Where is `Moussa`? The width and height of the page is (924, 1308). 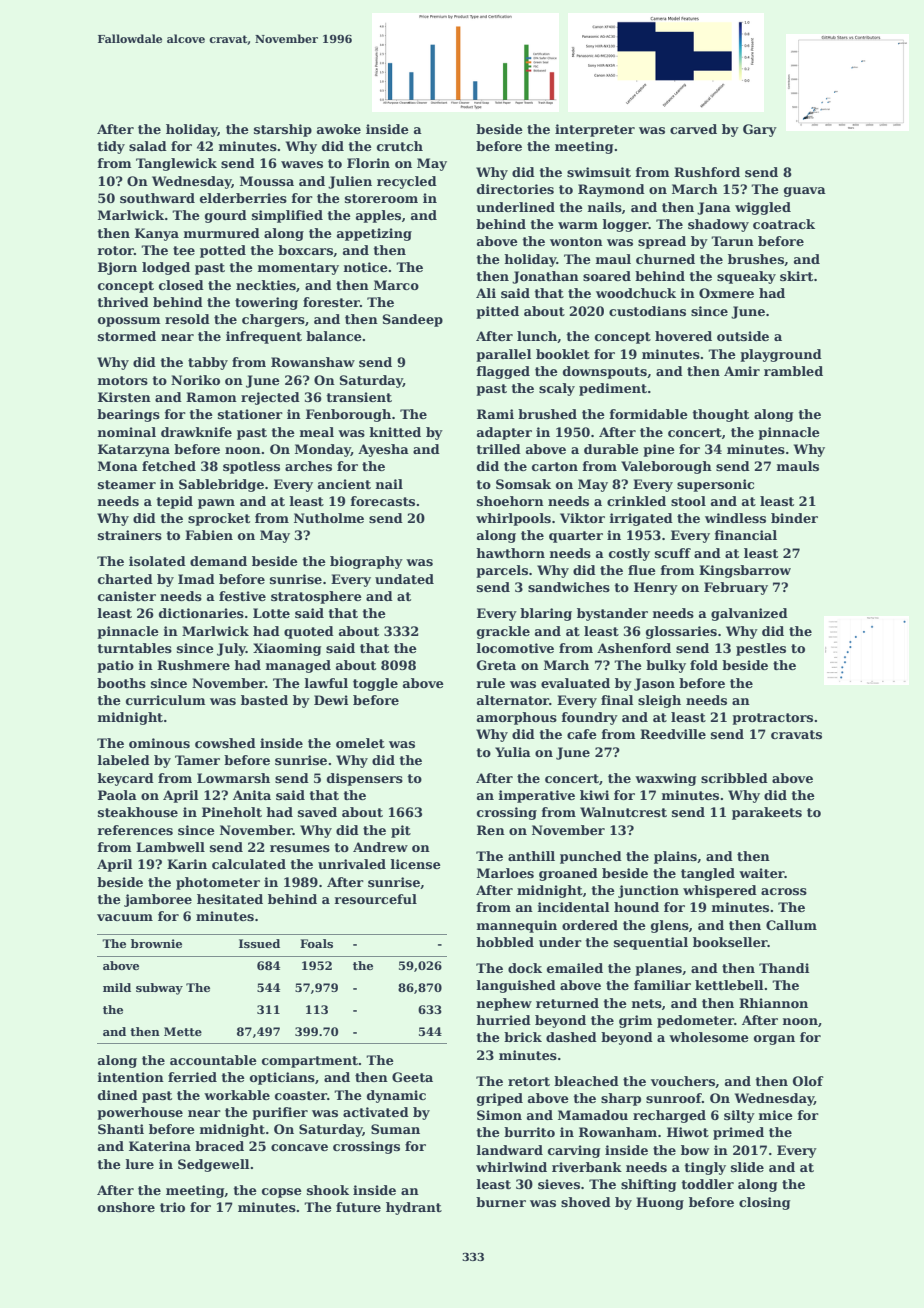 Moussa is located at coordinates (267, 181).
